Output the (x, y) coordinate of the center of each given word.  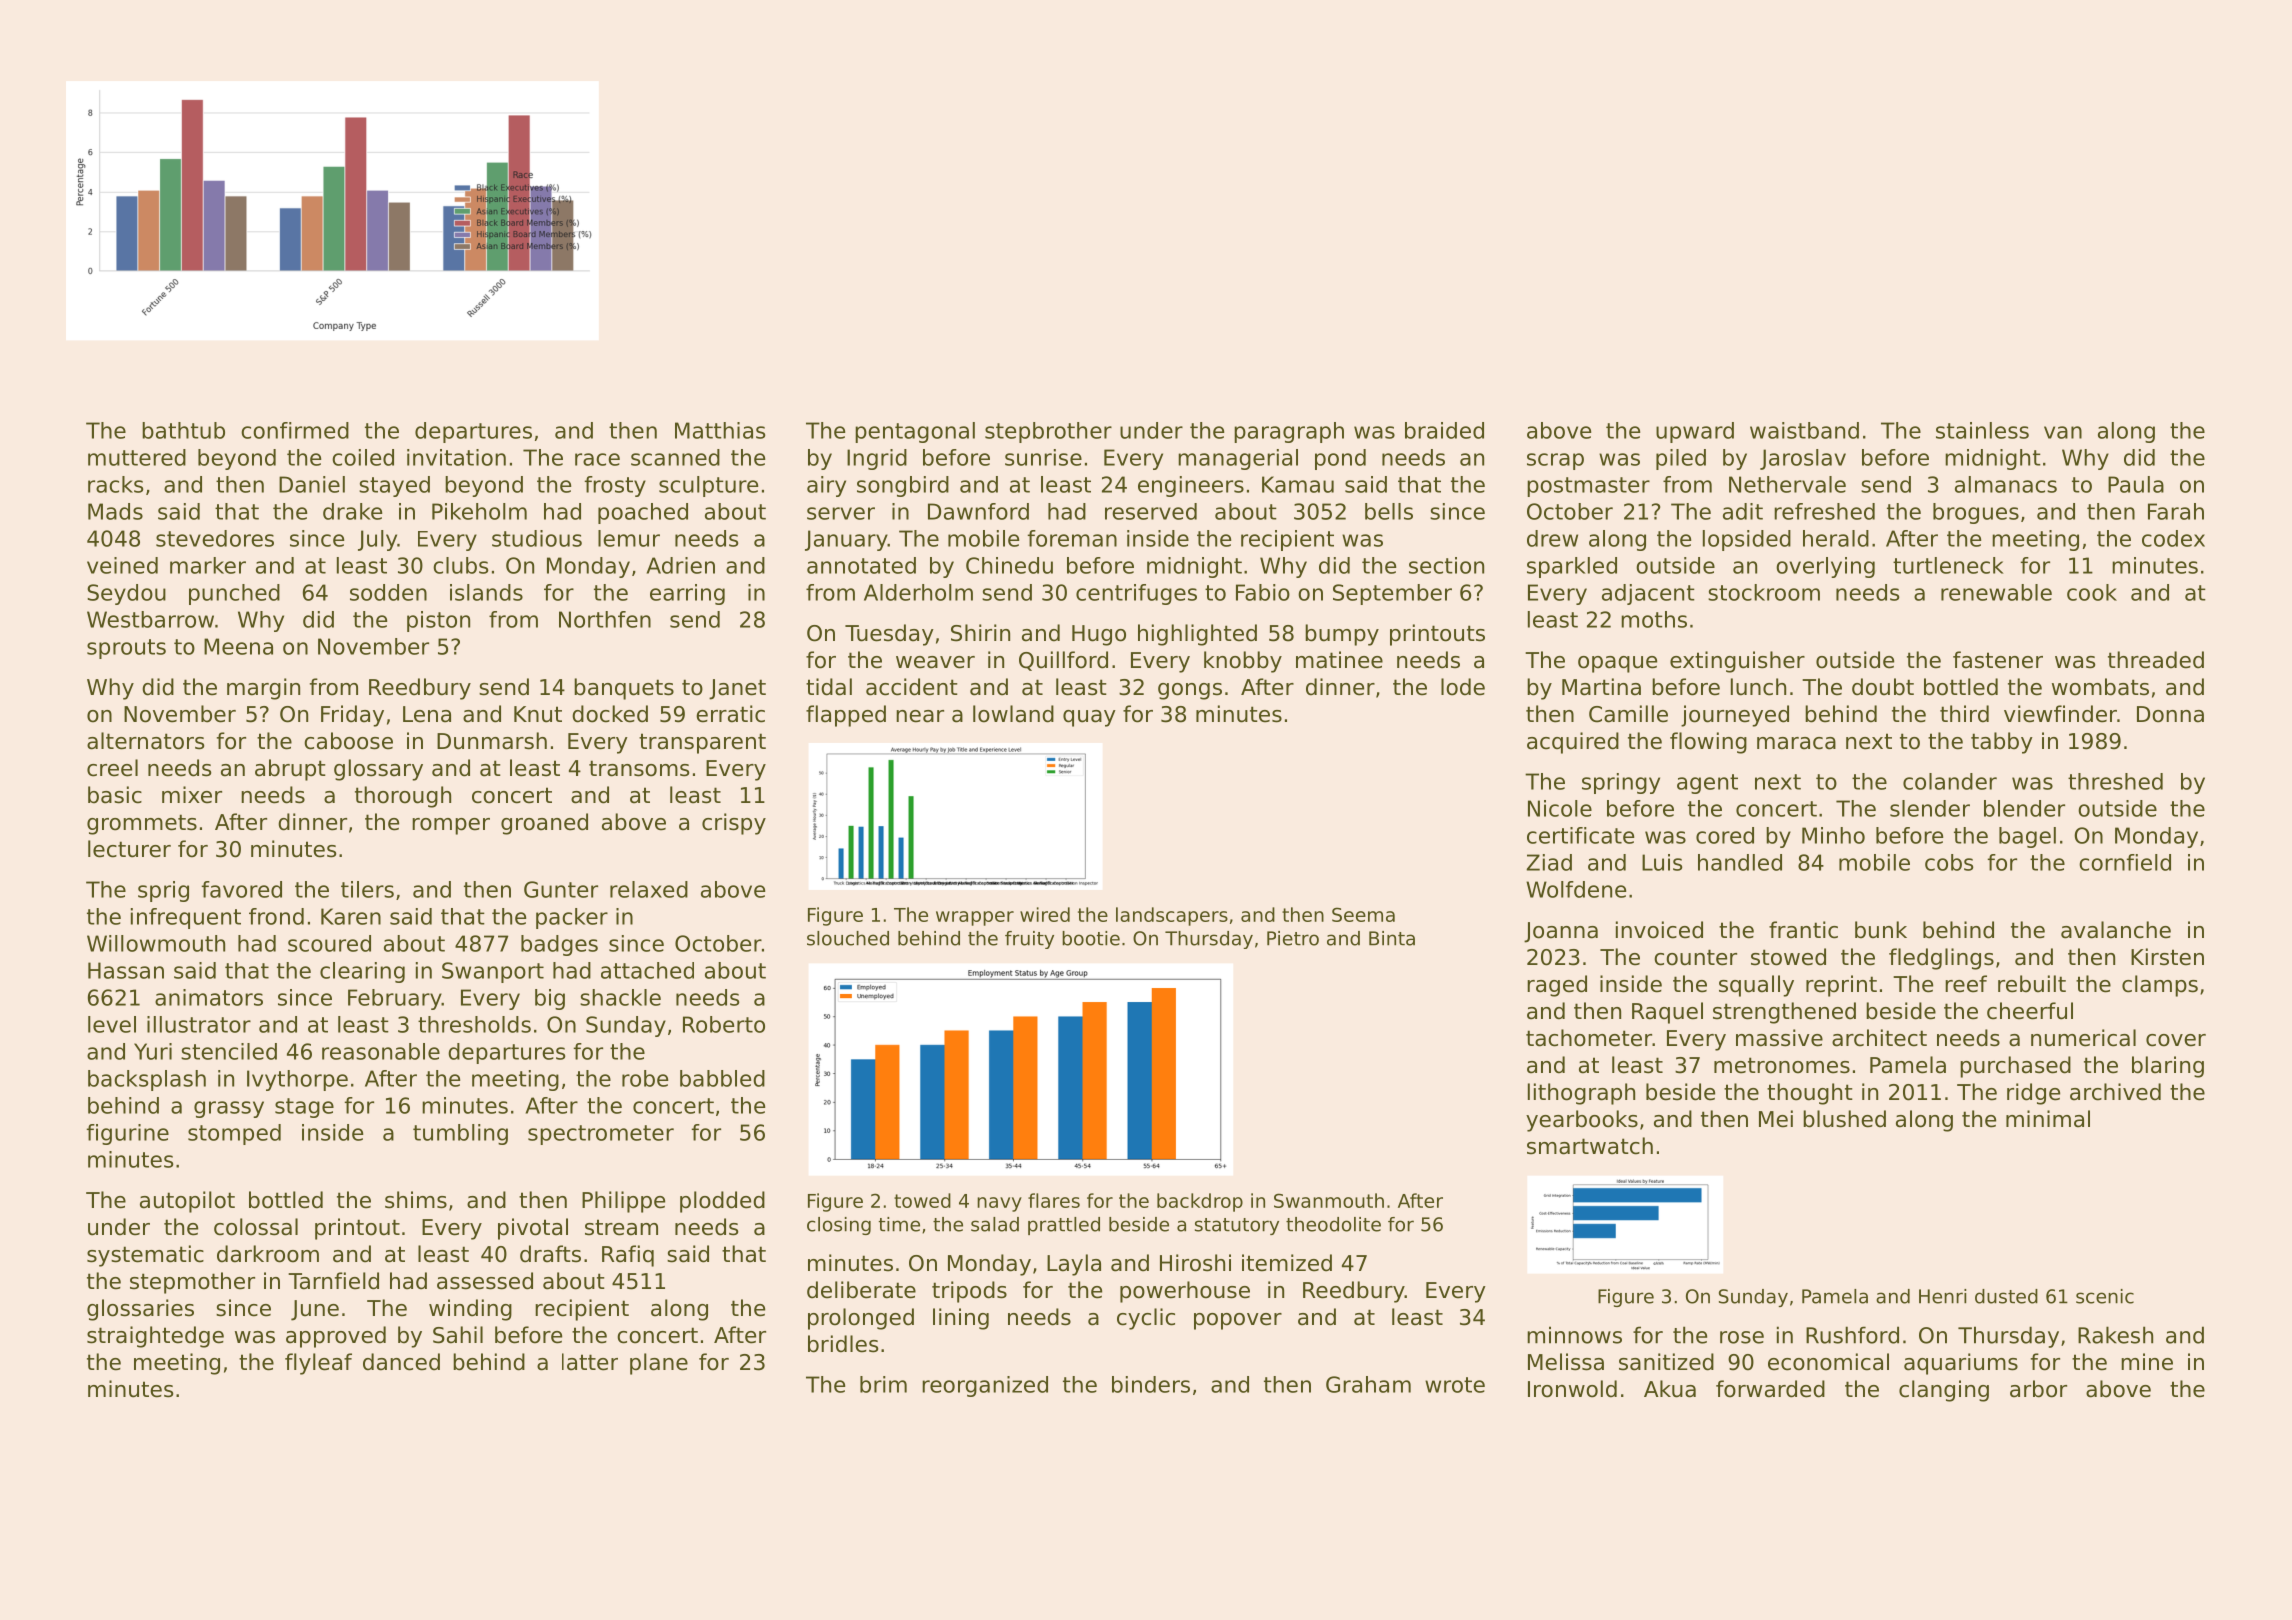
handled (1740, 862)
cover (2176, 1040)
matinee (1339, 660)
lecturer (129, 849)
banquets (624, 689)
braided (1444, 430)
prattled (1064, 1226)
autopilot (187, 1202)
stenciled (229, 1051)
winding (470, 1310)
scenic (2105, 1296)
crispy (734, 824)
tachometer (1589, 1038)
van (2063, 432)
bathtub (183, 430)
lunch (1758, 687)
